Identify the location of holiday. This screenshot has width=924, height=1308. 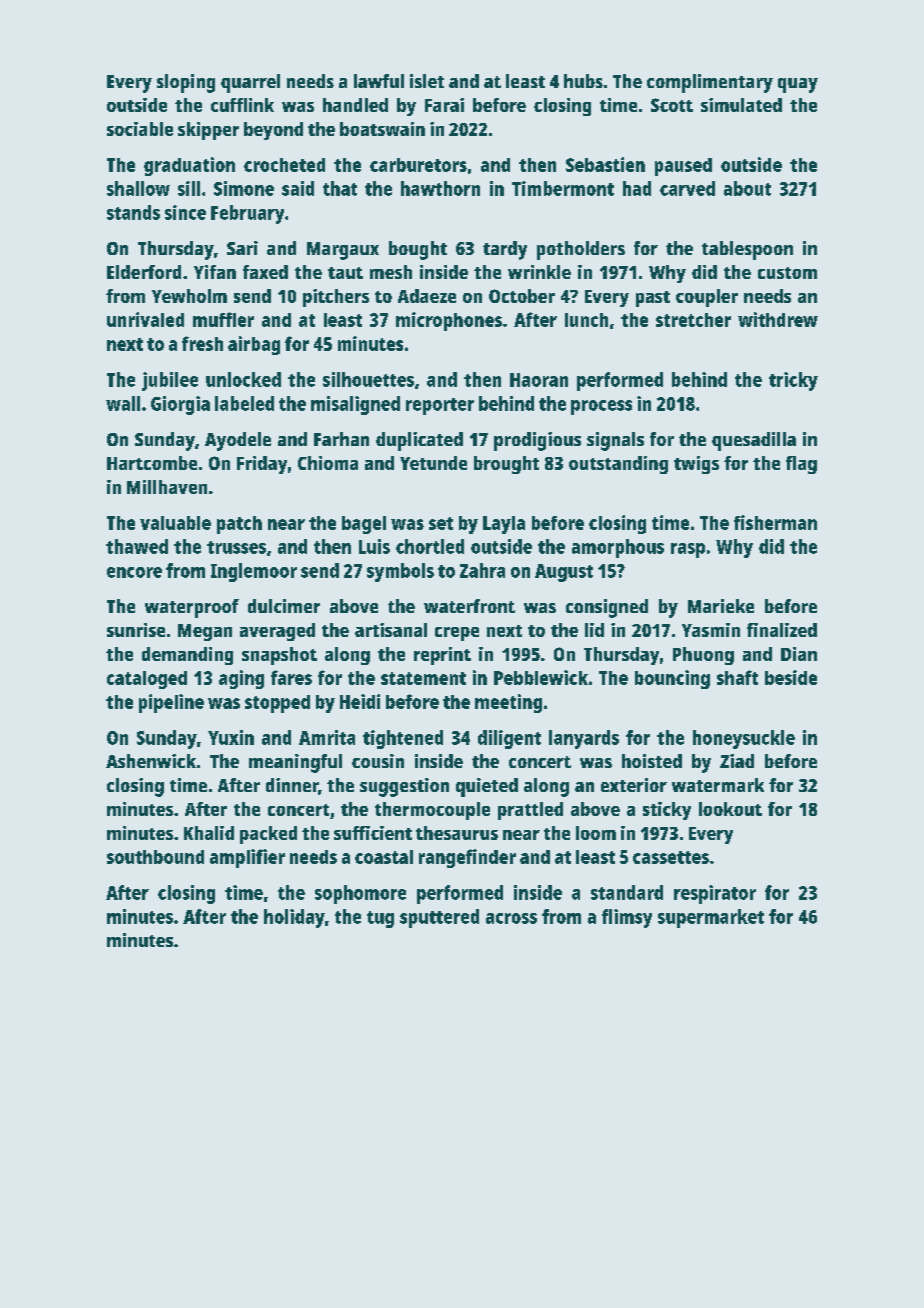
(294, 918).
